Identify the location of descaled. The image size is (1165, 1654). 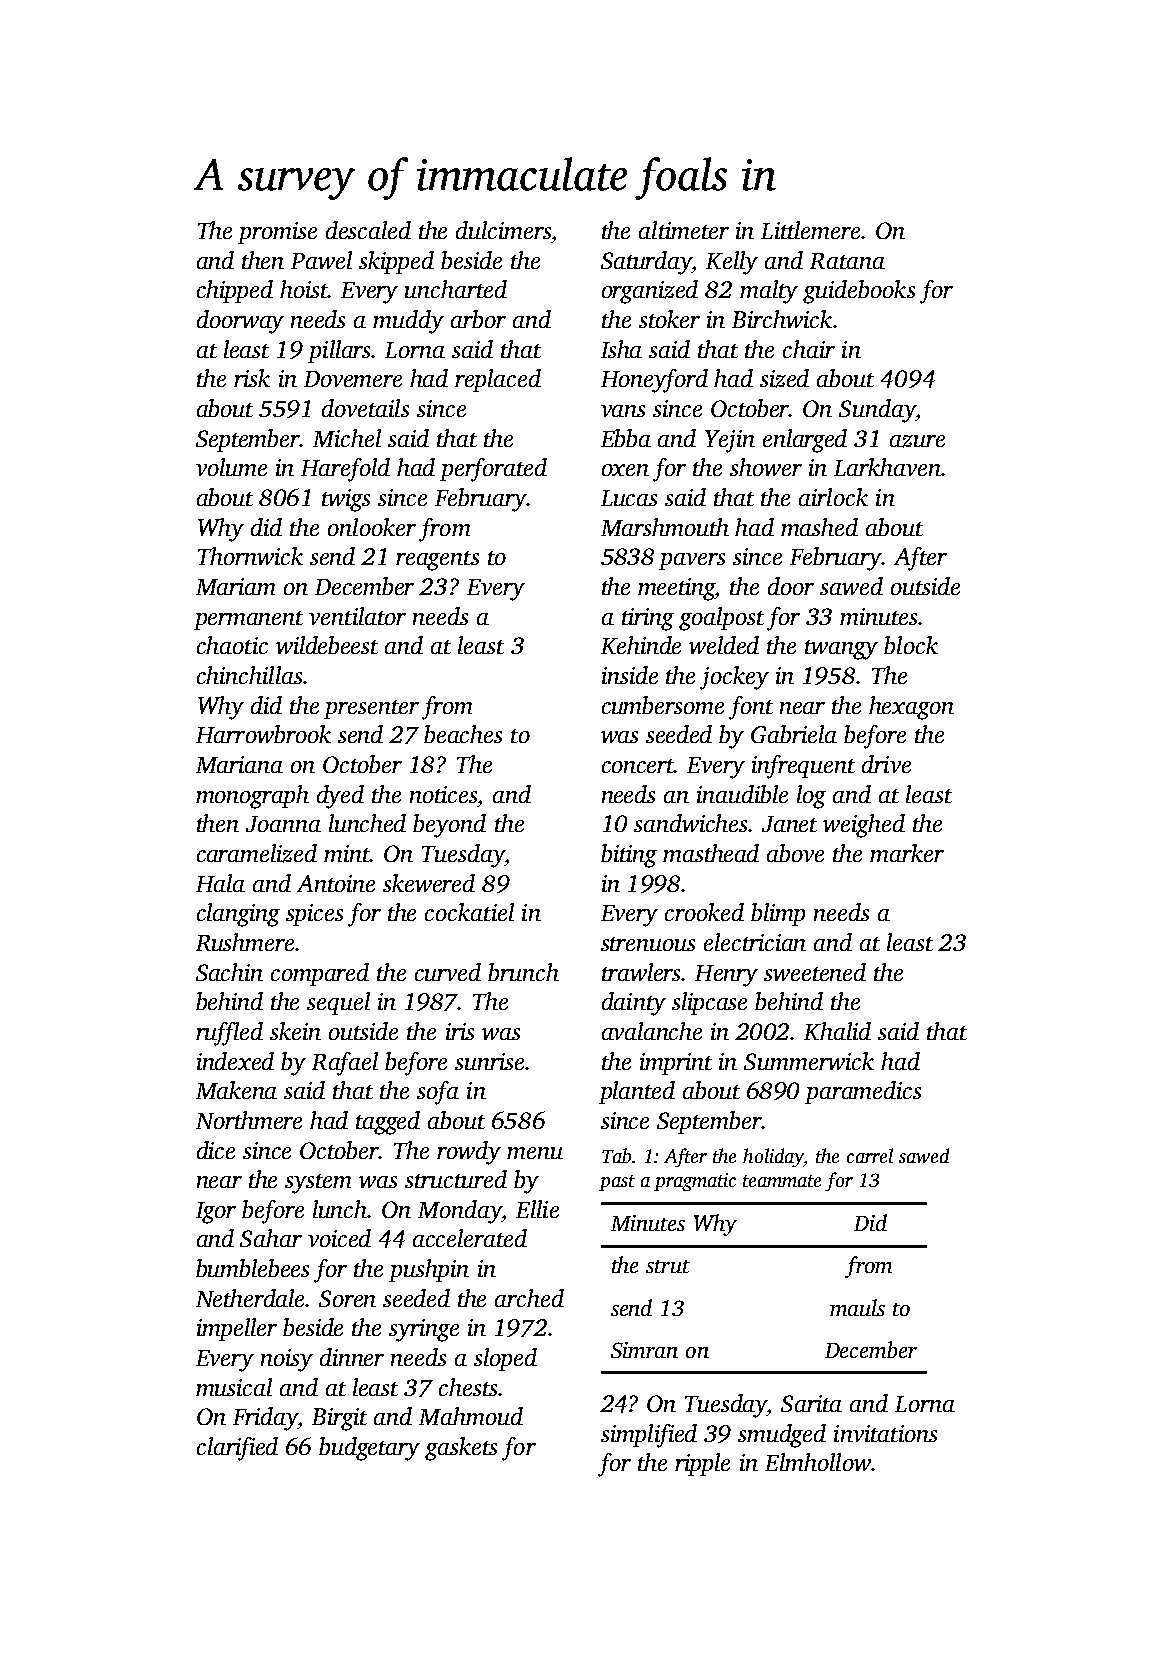
(368, 230).
